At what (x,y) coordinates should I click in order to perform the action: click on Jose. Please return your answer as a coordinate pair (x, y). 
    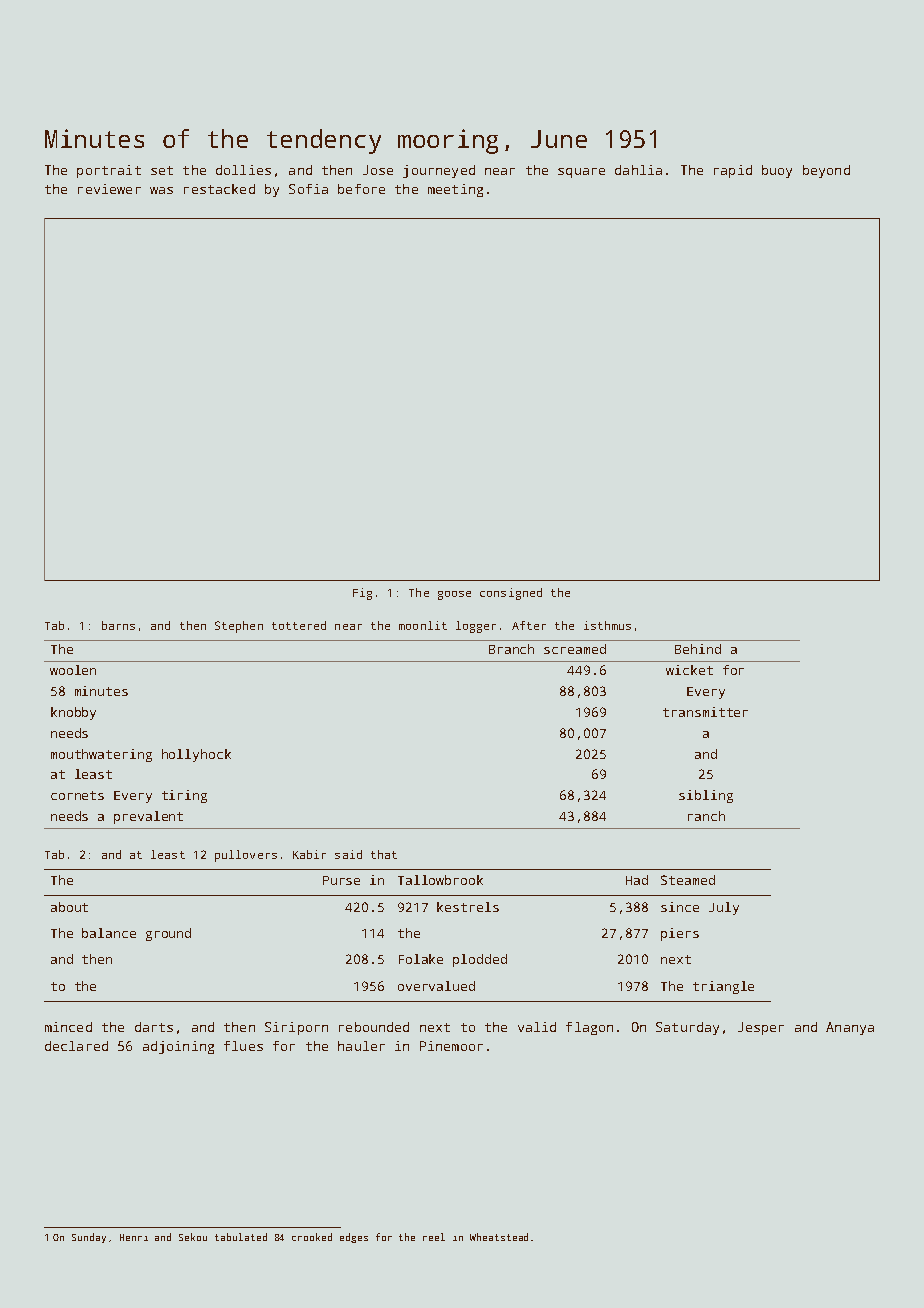
    Looking at the image, I should click on (378, 170).
